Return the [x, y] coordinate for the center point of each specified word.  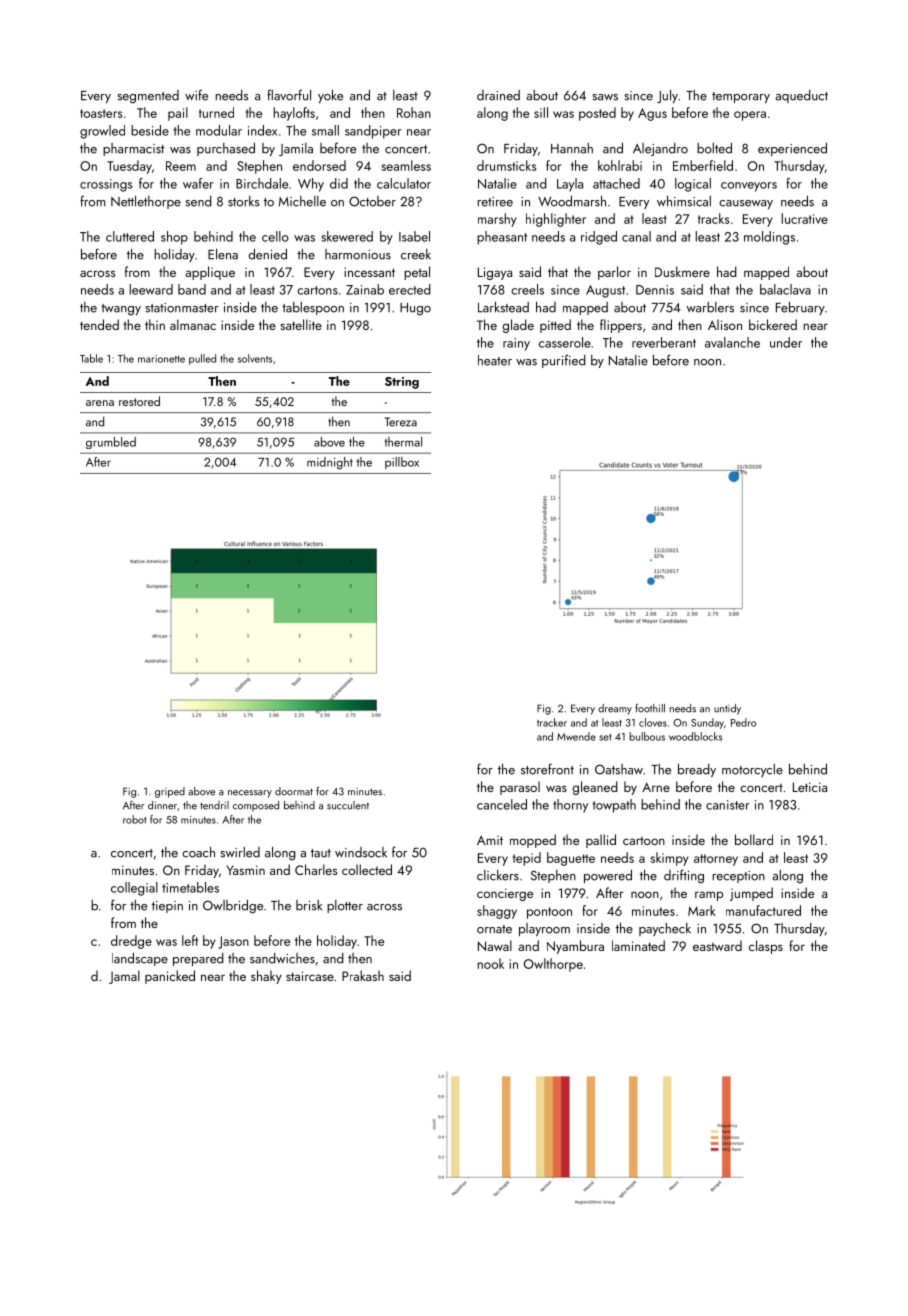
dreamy [615, 709]
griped [170, 792]
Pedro [743, 722]
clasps [766, 947]
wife [196, 95]
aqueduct [801, 96]
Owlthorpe [553, 965]
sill [541, 112]
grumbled [111, 443]
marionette [161, 359]
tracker [552, 722]
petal [417, 273]
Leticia [810, 787]
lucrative [805, 218]
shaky [266, 977]
